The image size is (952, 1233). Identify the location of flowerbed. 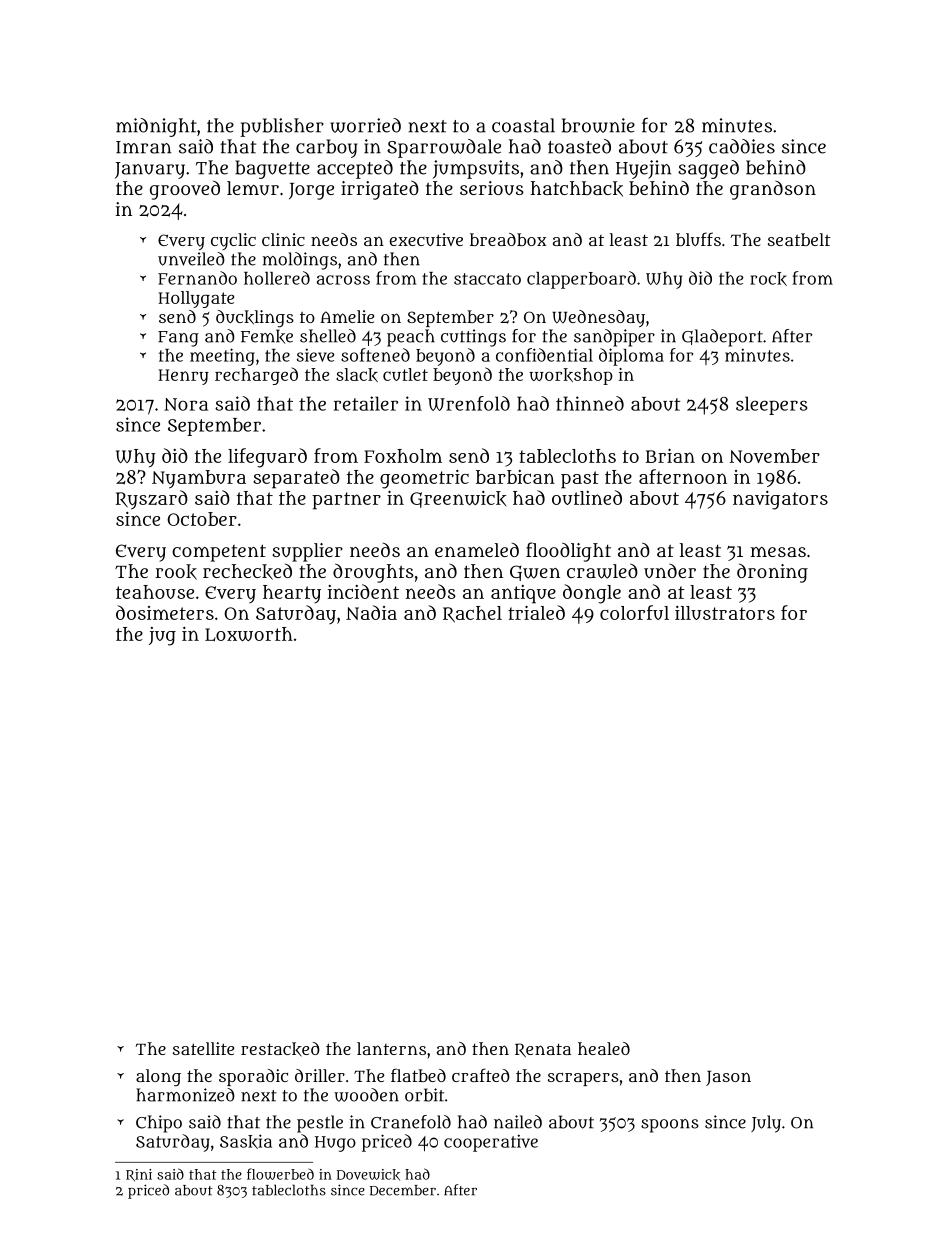
(280, 1174).
